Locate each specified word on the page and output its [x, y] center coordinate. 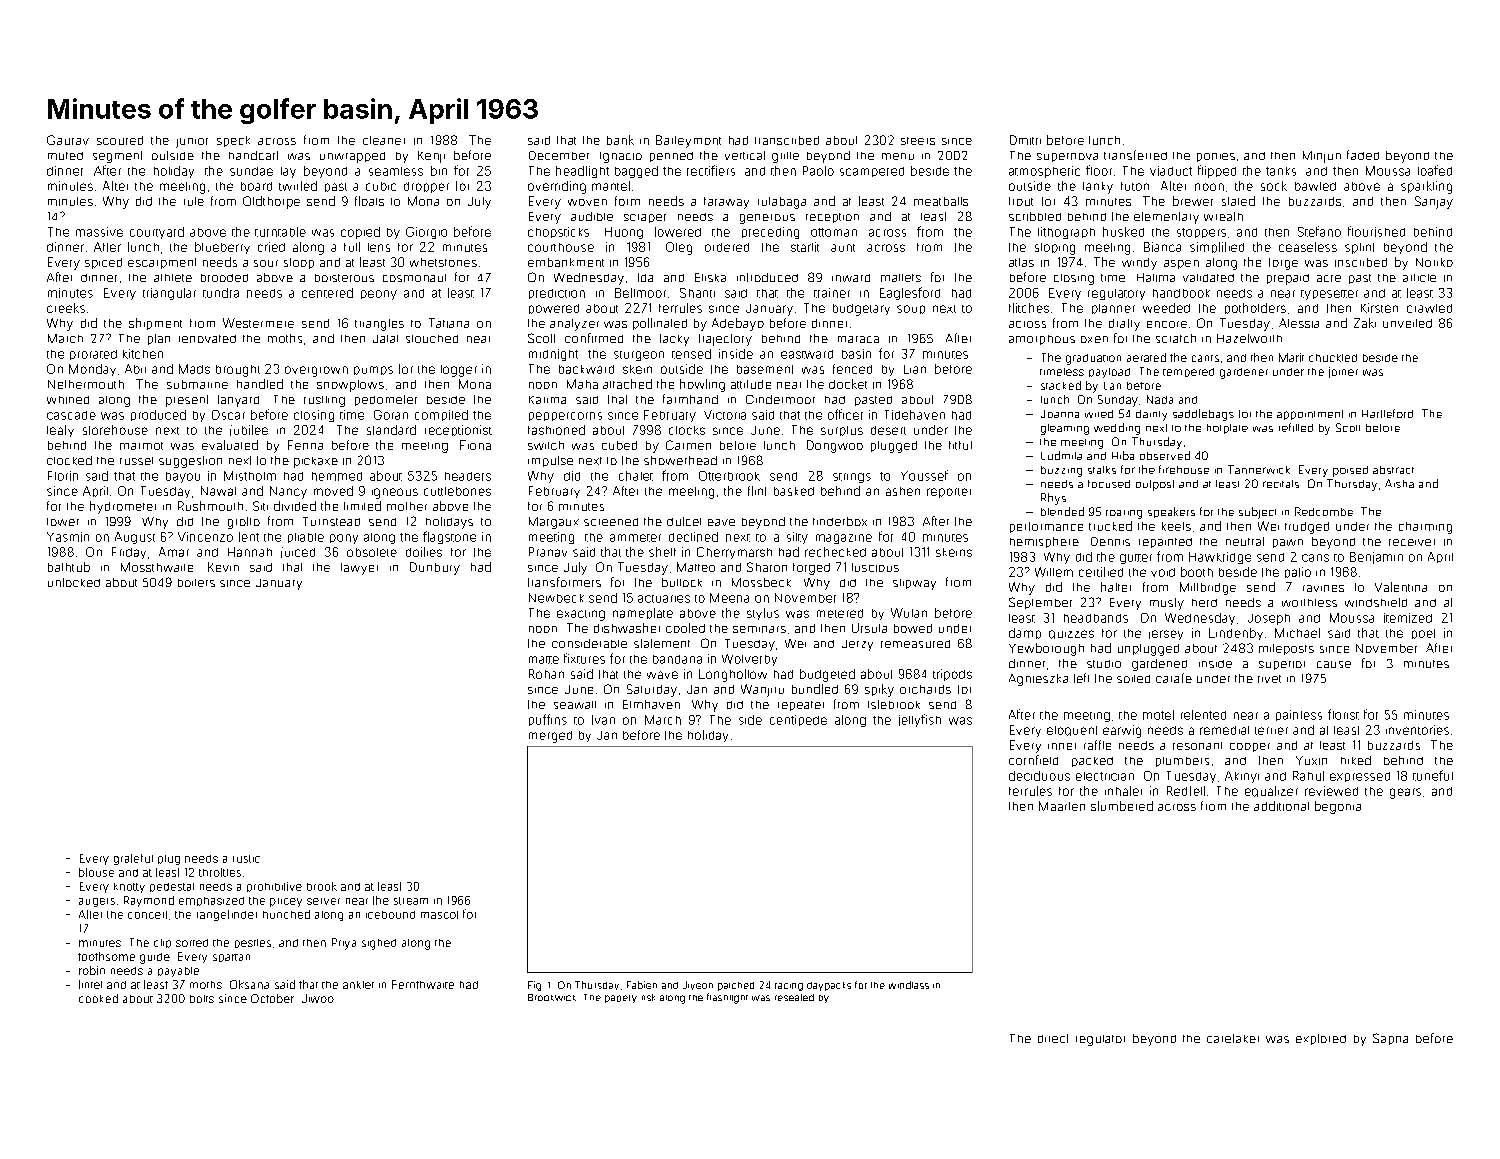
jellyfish [920, 720]
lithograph [1066, 233]
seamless [396, 171]
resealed [794, 997]
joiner [1343, 372]
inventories [1417, 730]
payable [178, 972]
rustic [246, 859]
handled [260, 384]
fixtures [584, 658]
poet [1423, 634]
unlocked [74, 582]
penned [671, 157]
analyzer [574, 325]
